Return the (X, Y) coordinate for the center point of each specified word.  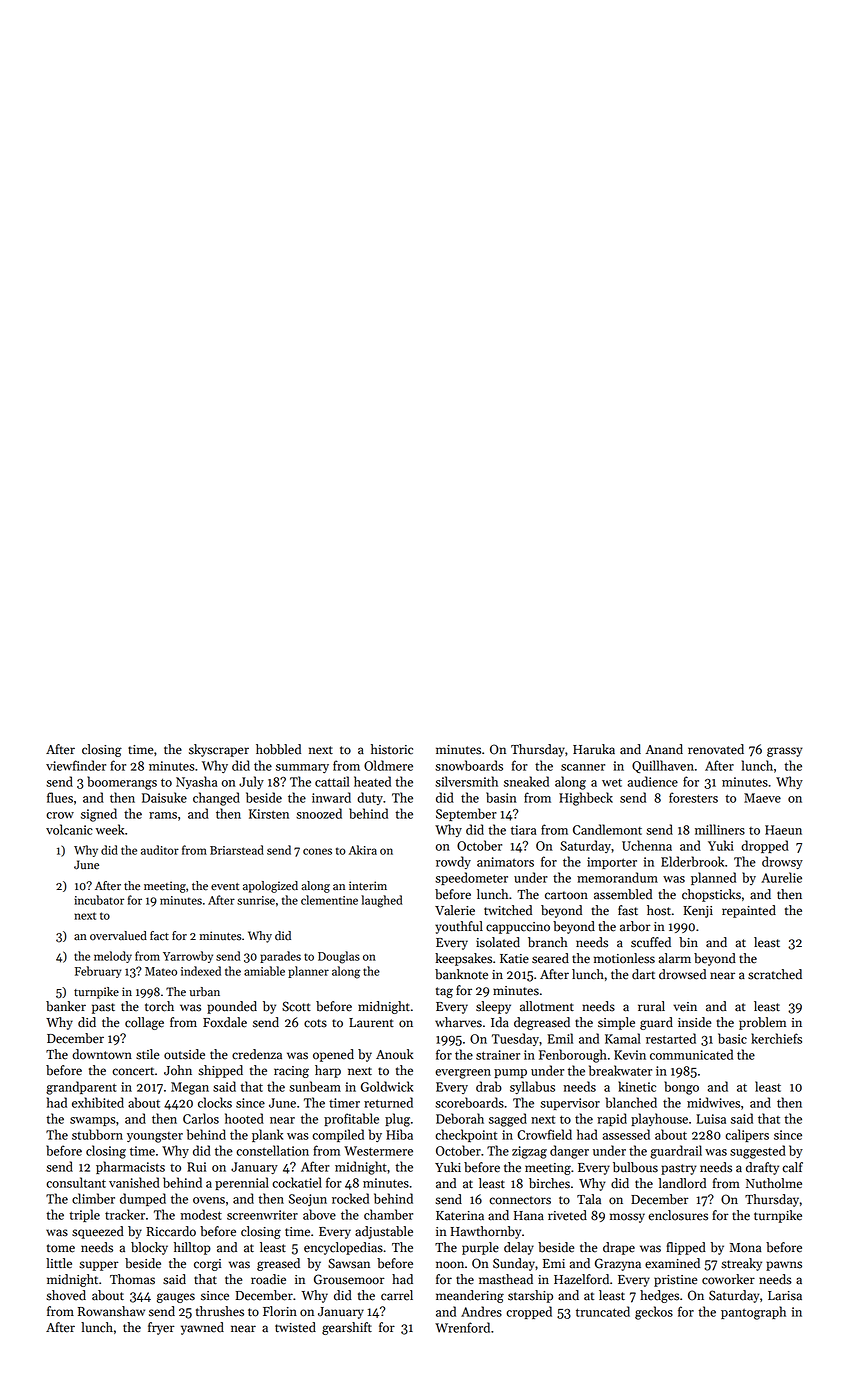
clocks (215, 1102)
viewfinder (76, 765)
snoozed (319, 813)
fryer (161, 1328)
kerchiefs (776, 1038)
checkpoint (466, 1135)
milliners (720, 829)
